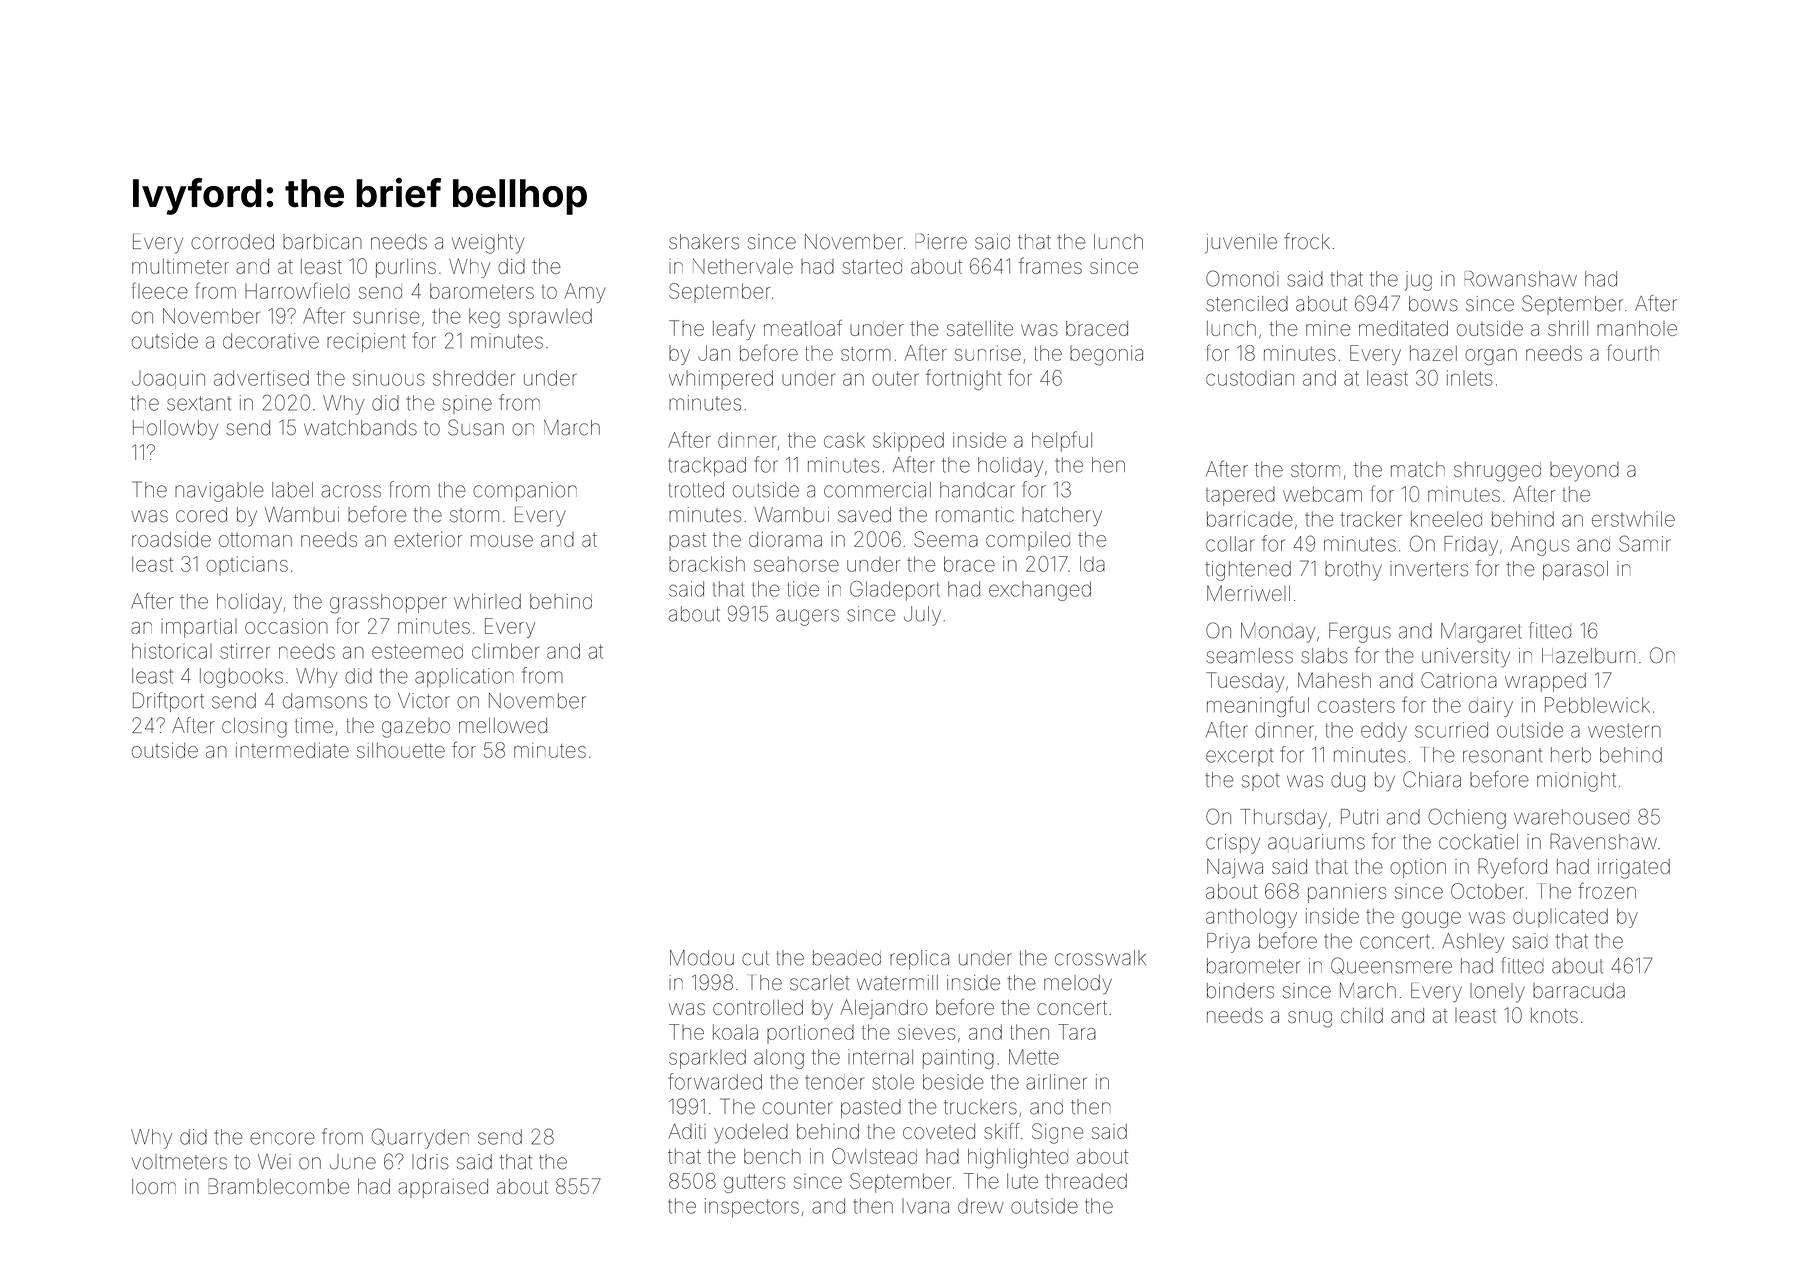 The image size is (1815, 1284). What do you see at coordinates (1307, 241) in the document?
I see `frock` at bounding box center [1307, 241].
